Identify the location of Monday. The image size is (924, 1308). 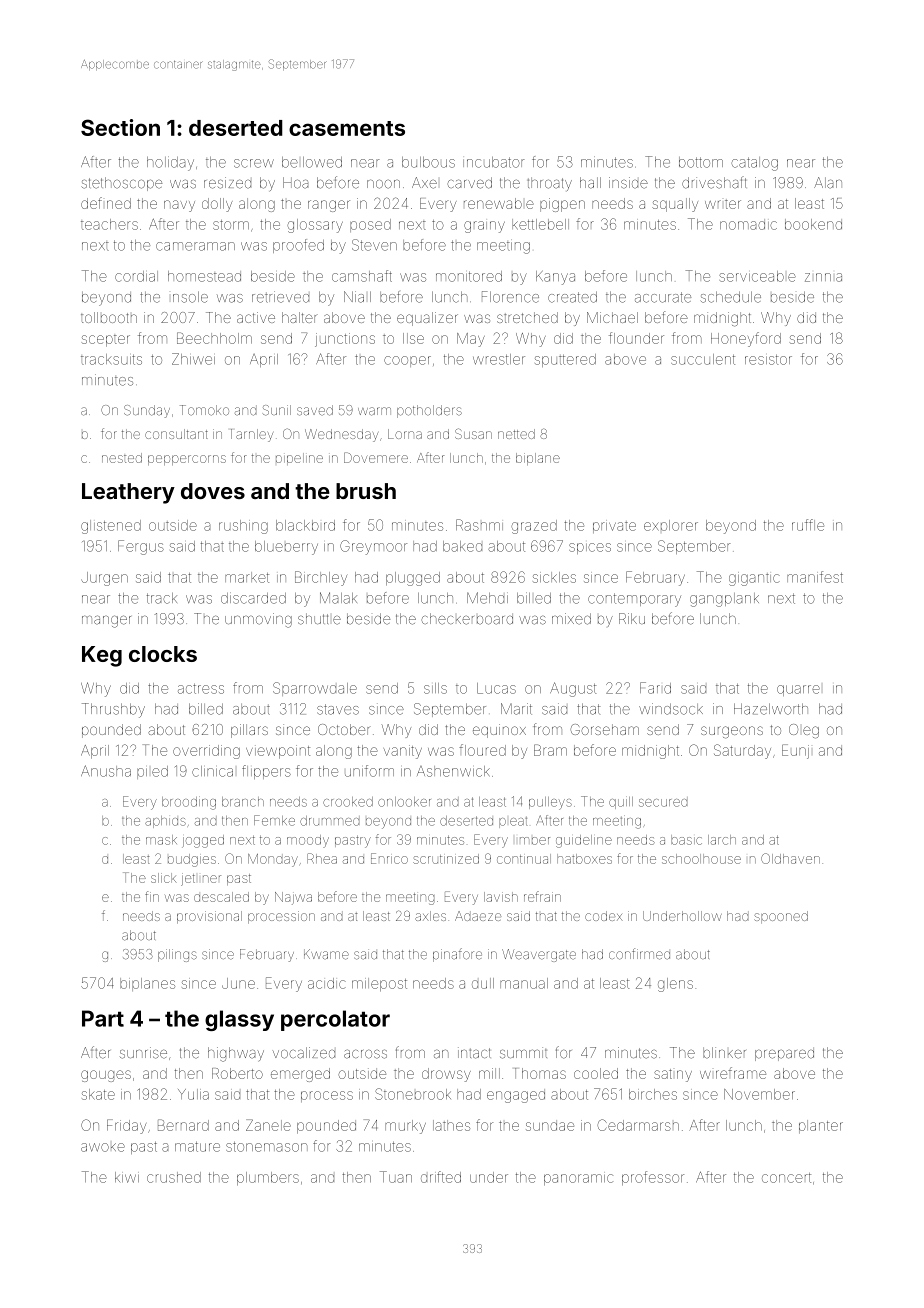
(273, 860).
